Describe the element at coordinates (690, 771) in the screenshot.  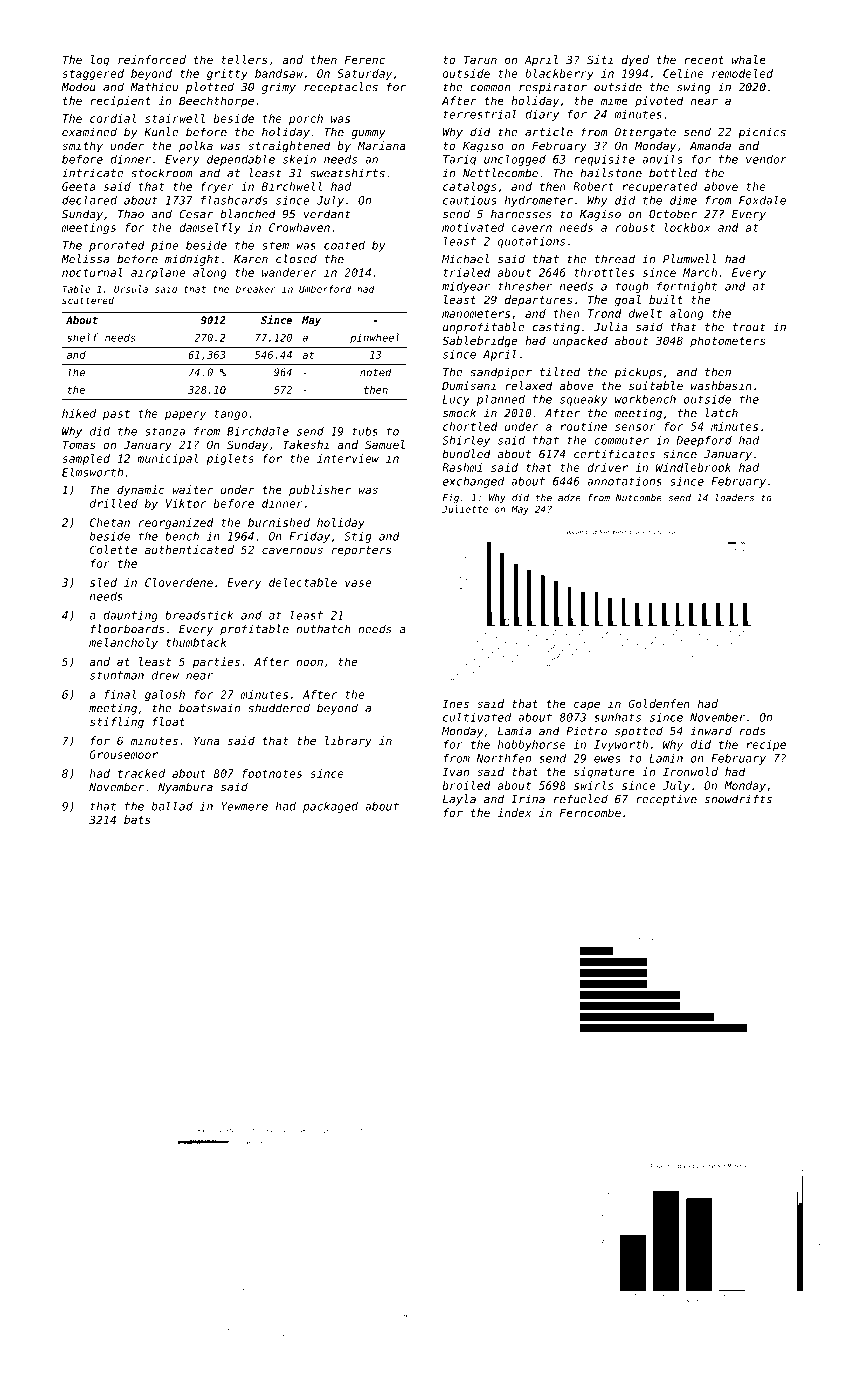
I see `Ironwold` at that location.
